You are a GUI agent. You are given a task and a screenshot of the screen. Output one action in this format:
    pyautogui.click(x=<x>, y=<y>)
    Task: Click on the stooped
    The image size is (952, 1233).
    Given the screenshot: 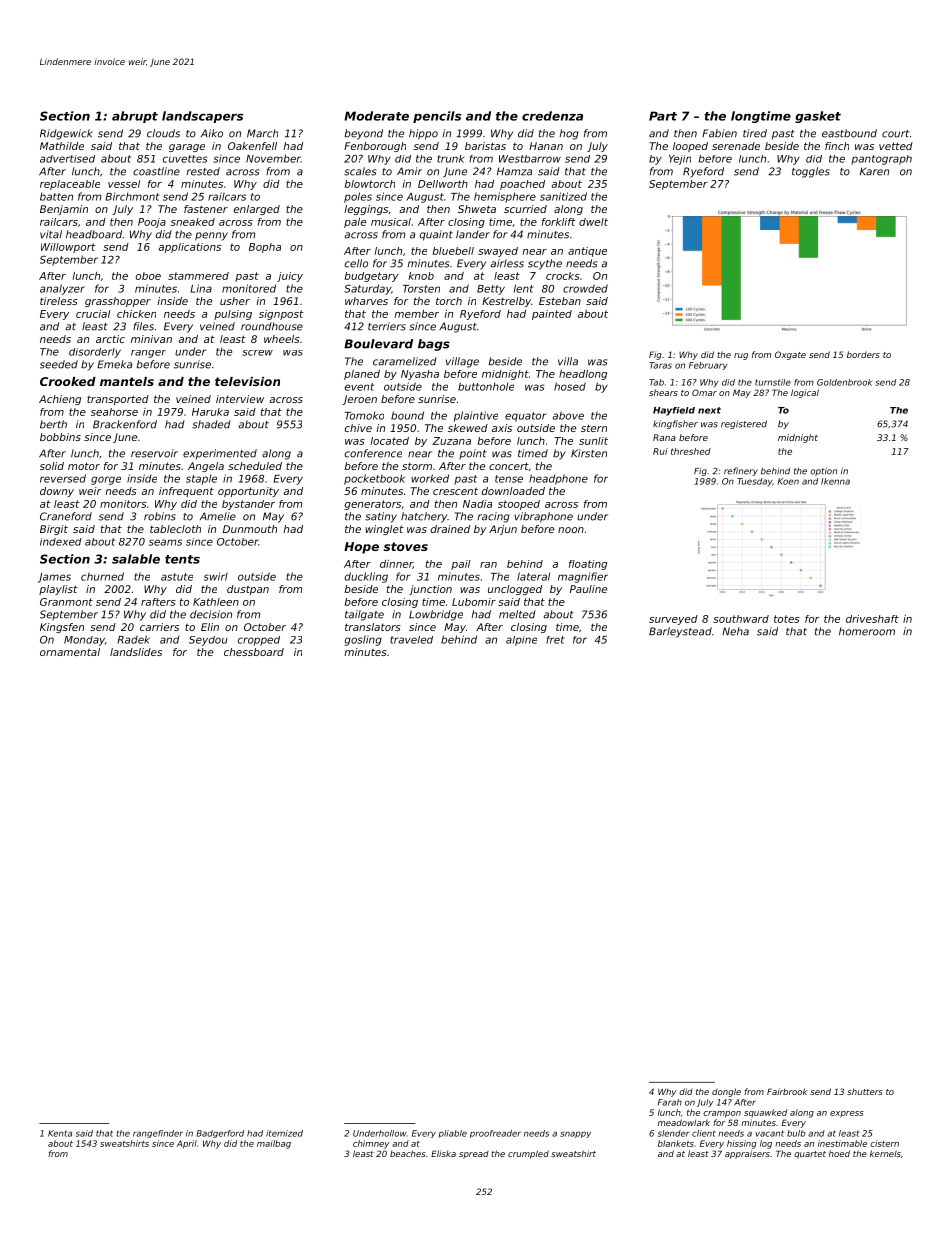 What is the action you would take?
    pyautogui.click(x=519, y=505)
